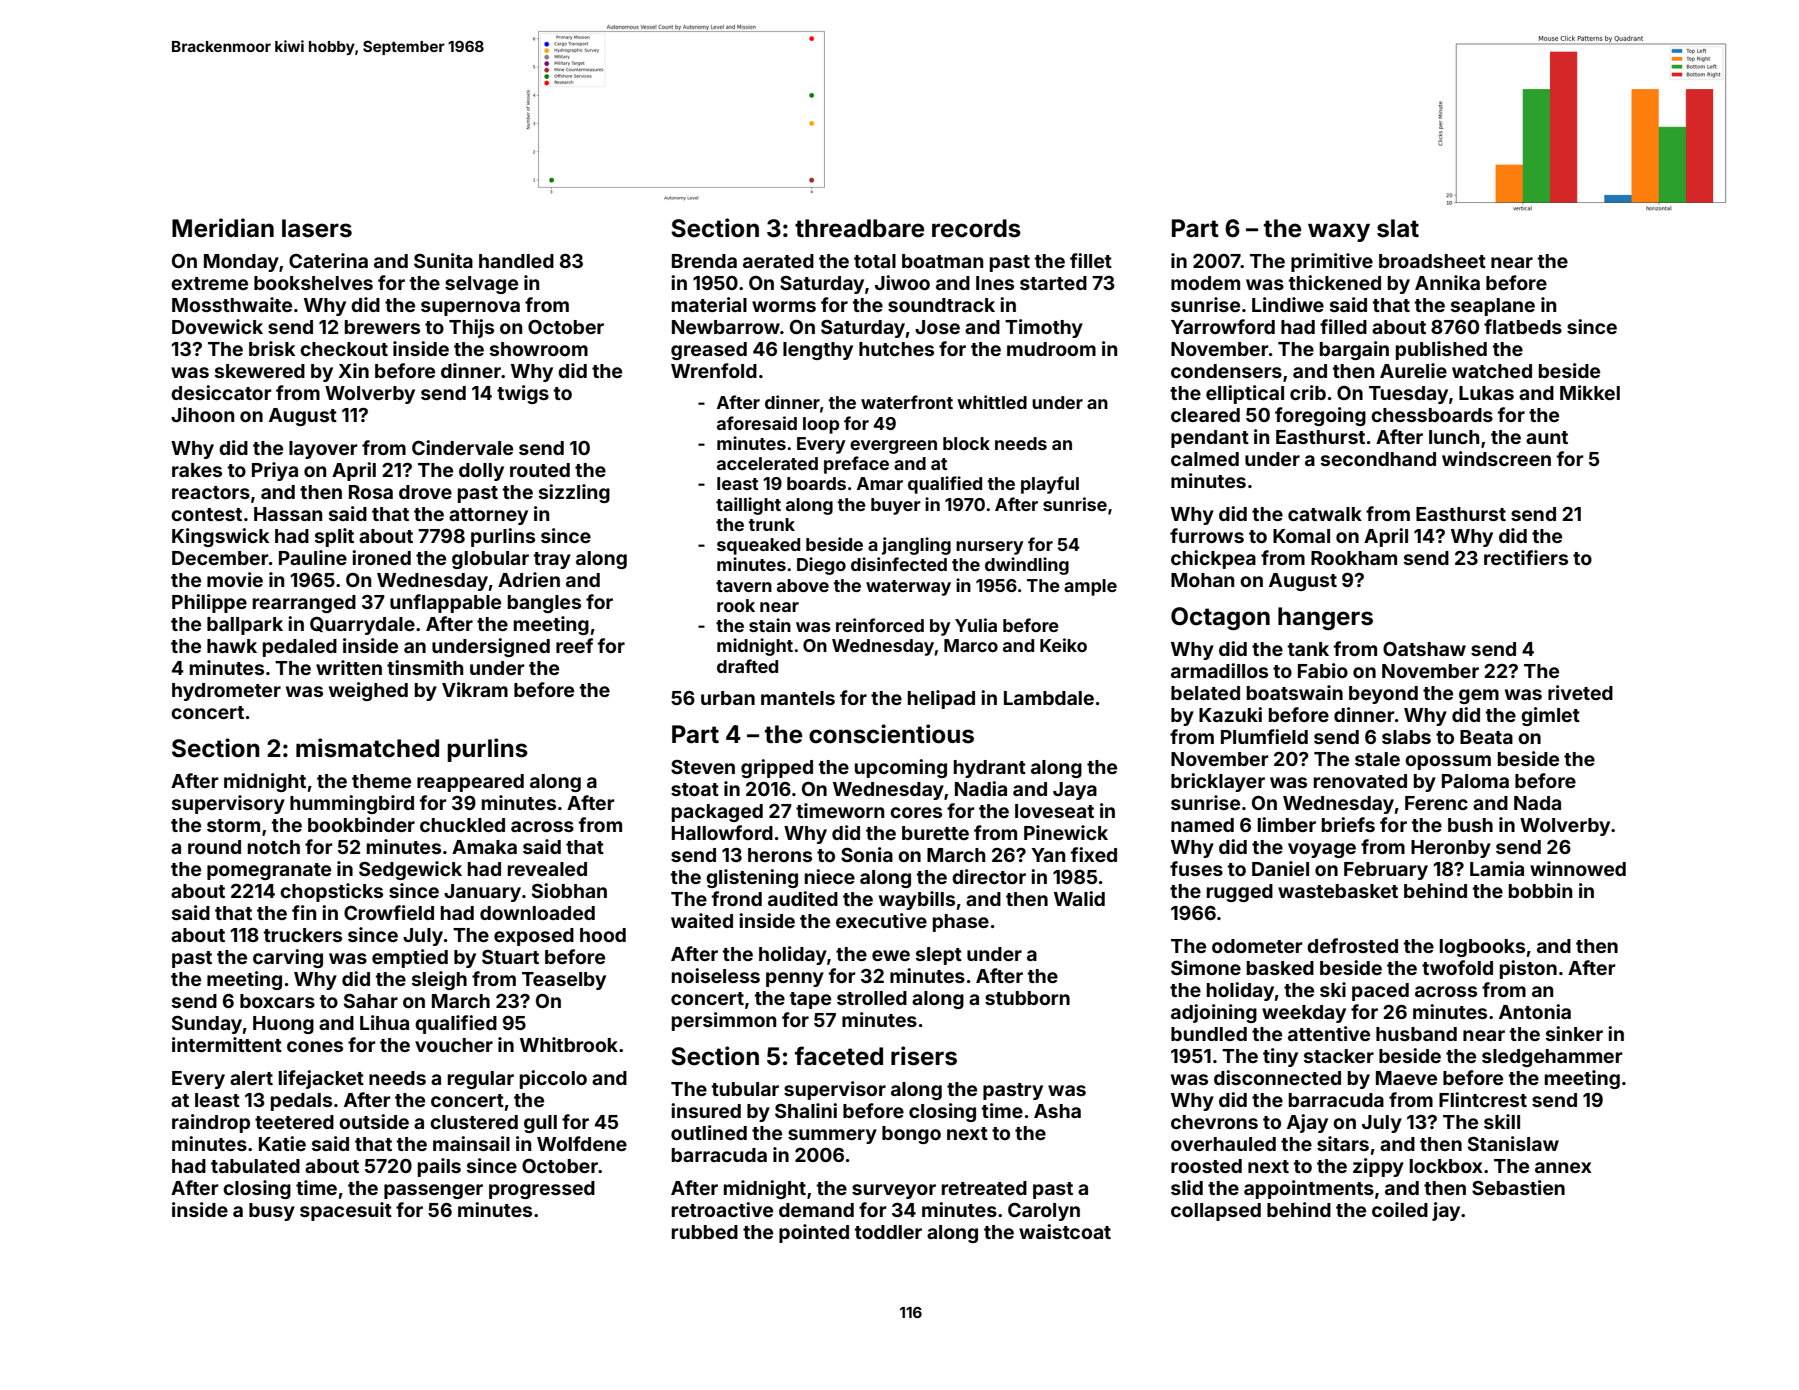 This screenshot has height=1390, width=1799. What do you see at coordinates (211, 1123) in the screenshot?
I see `raindrop` at bounding box center [211, 1123].
